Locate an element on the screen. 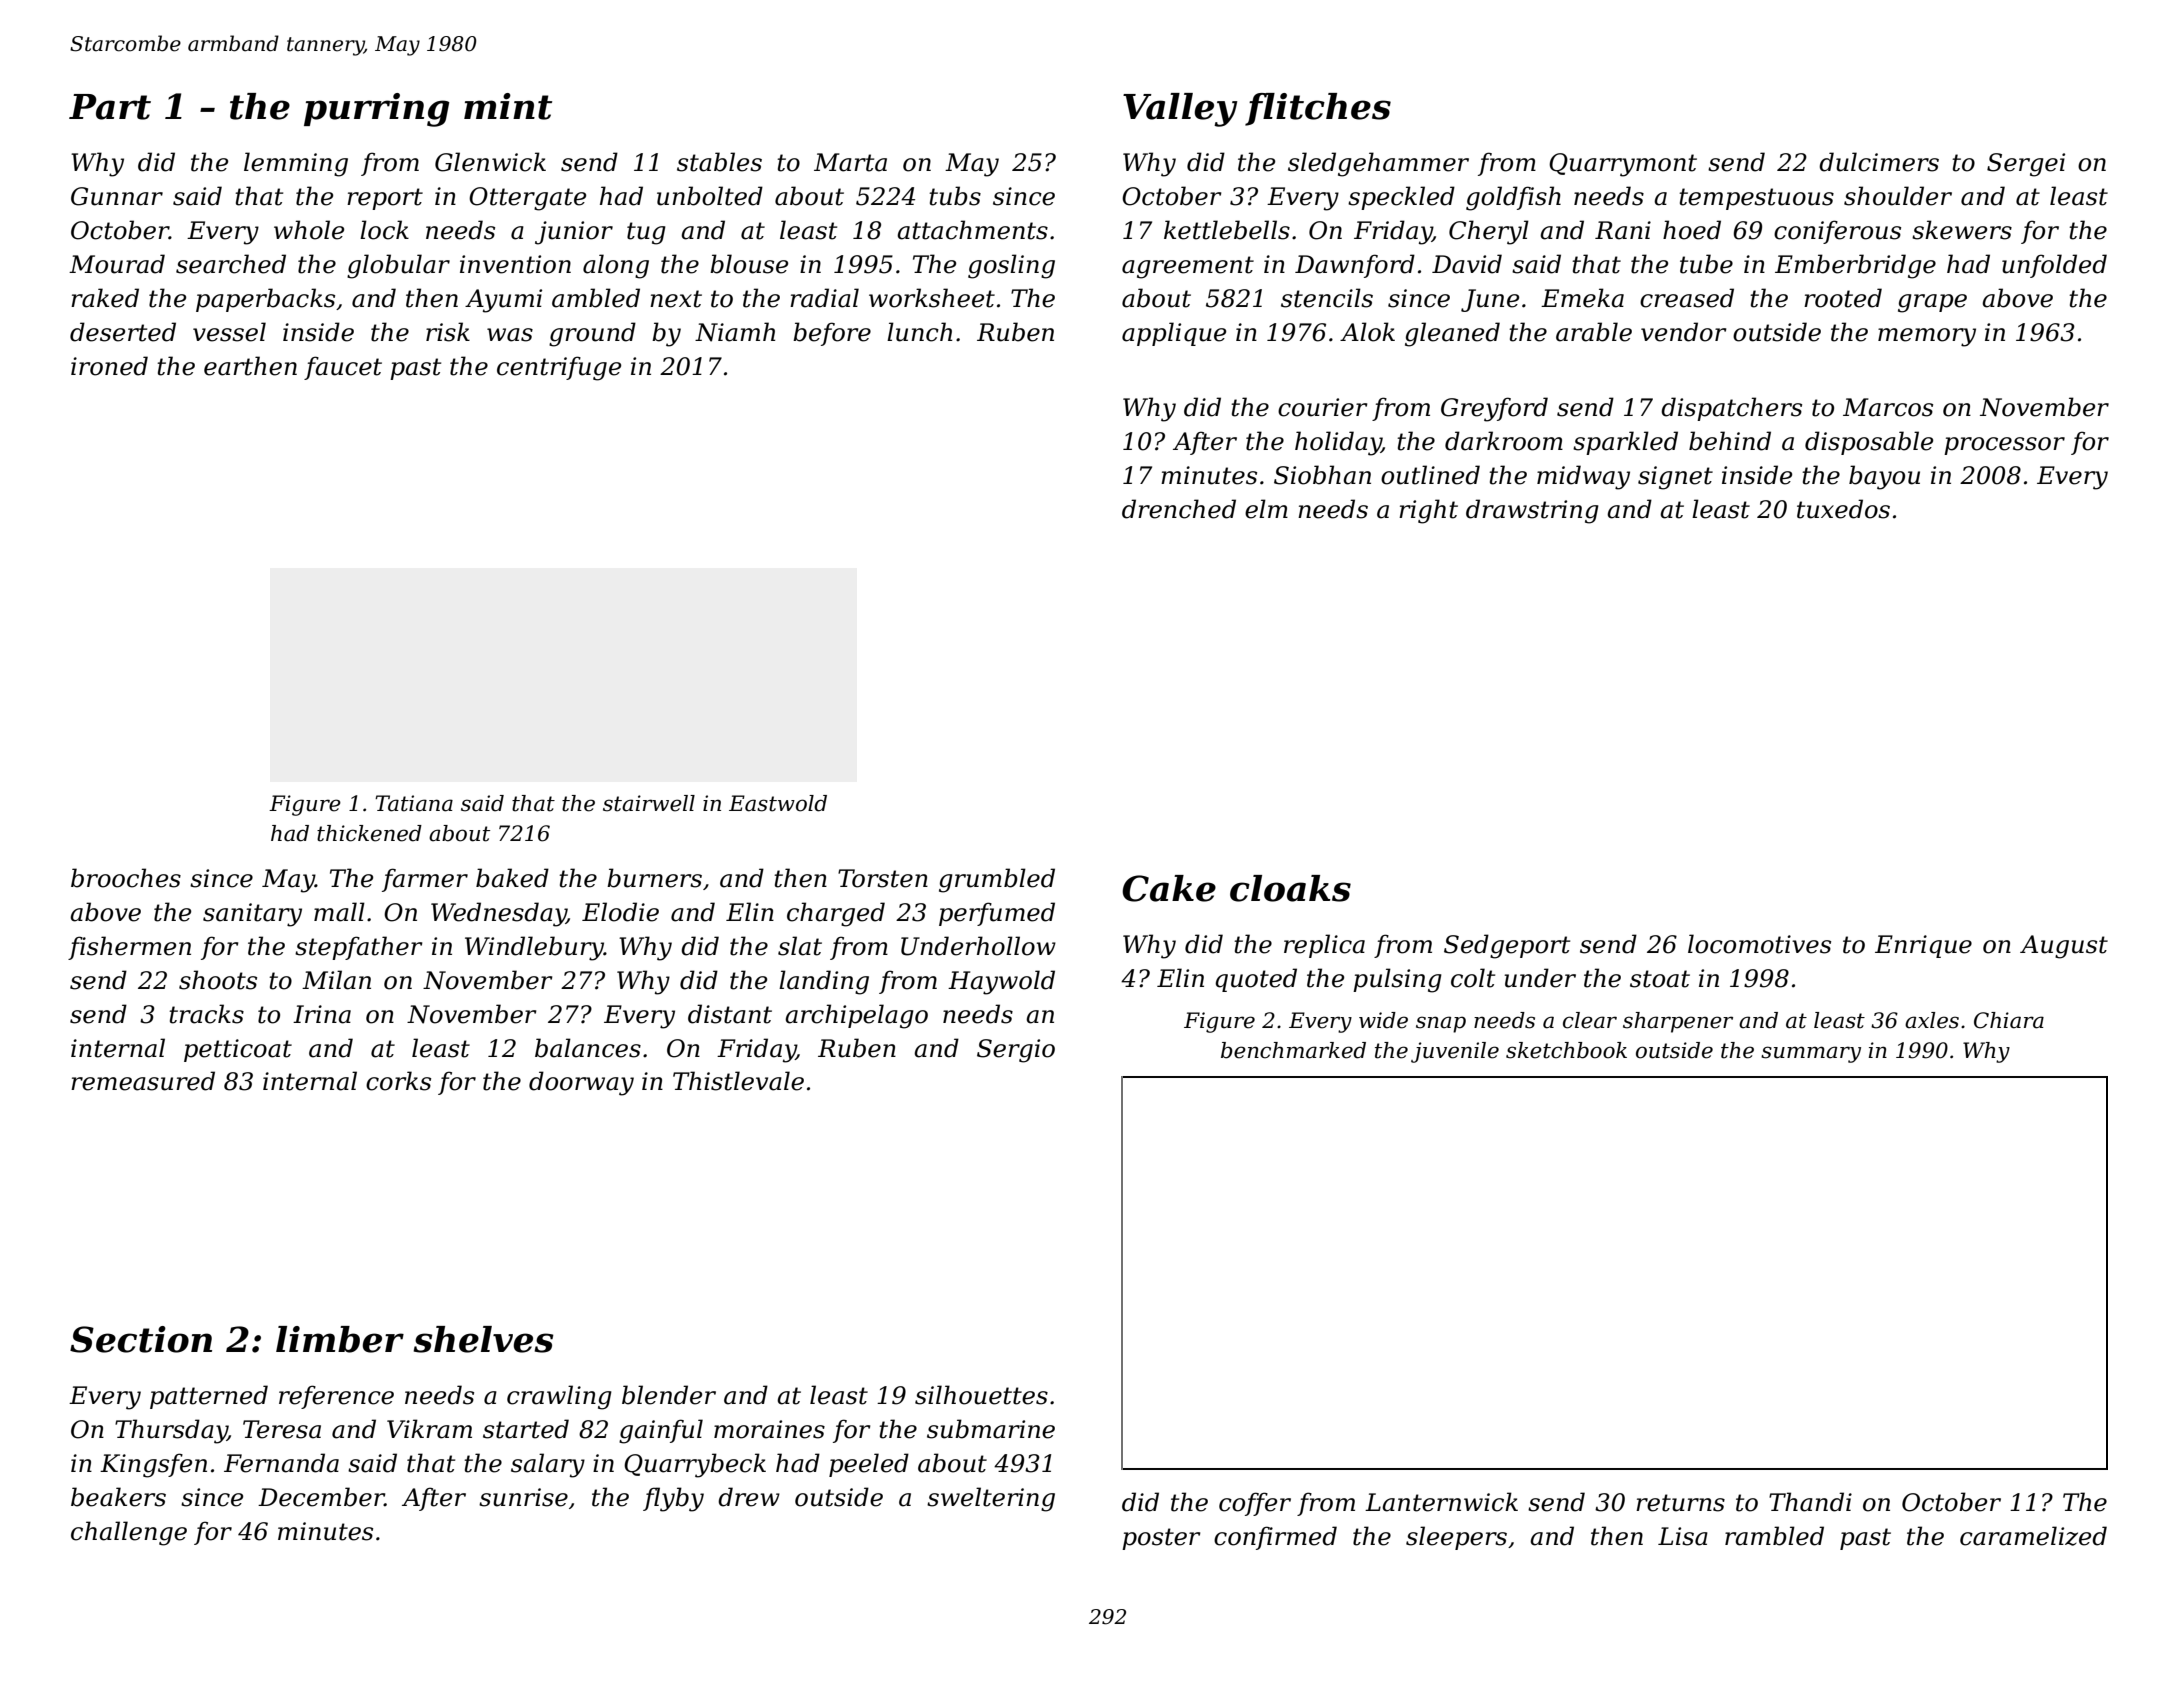 This screenshot has width=2178, height=1683. tubs is located at coordinates (955, 196).
